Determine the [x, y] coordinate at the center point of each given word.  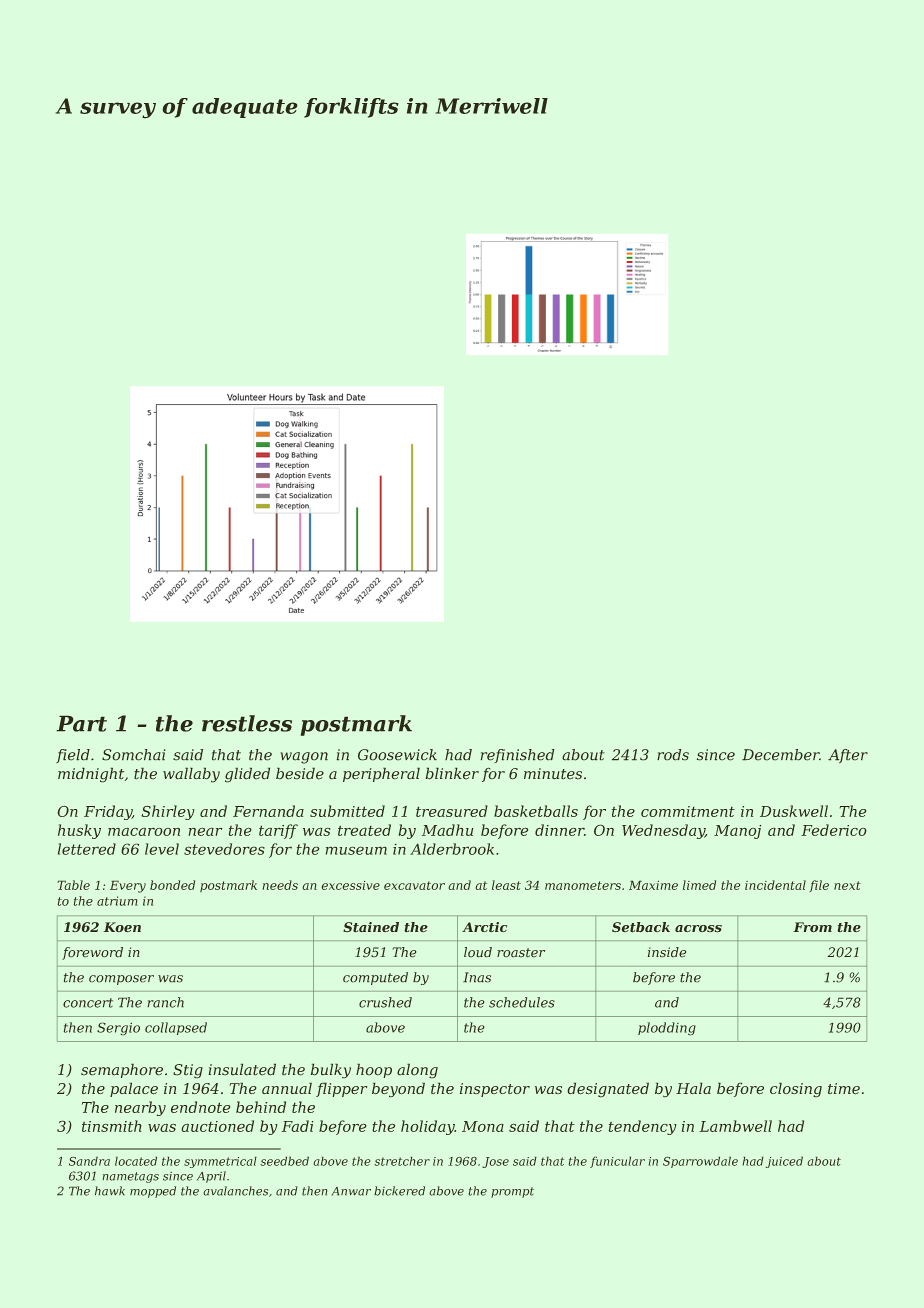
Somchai [133, 755]
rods [673, 755]
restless [247, 723]
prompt [512, 1192]
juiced [784, 1162]
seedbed [284, 1161]
